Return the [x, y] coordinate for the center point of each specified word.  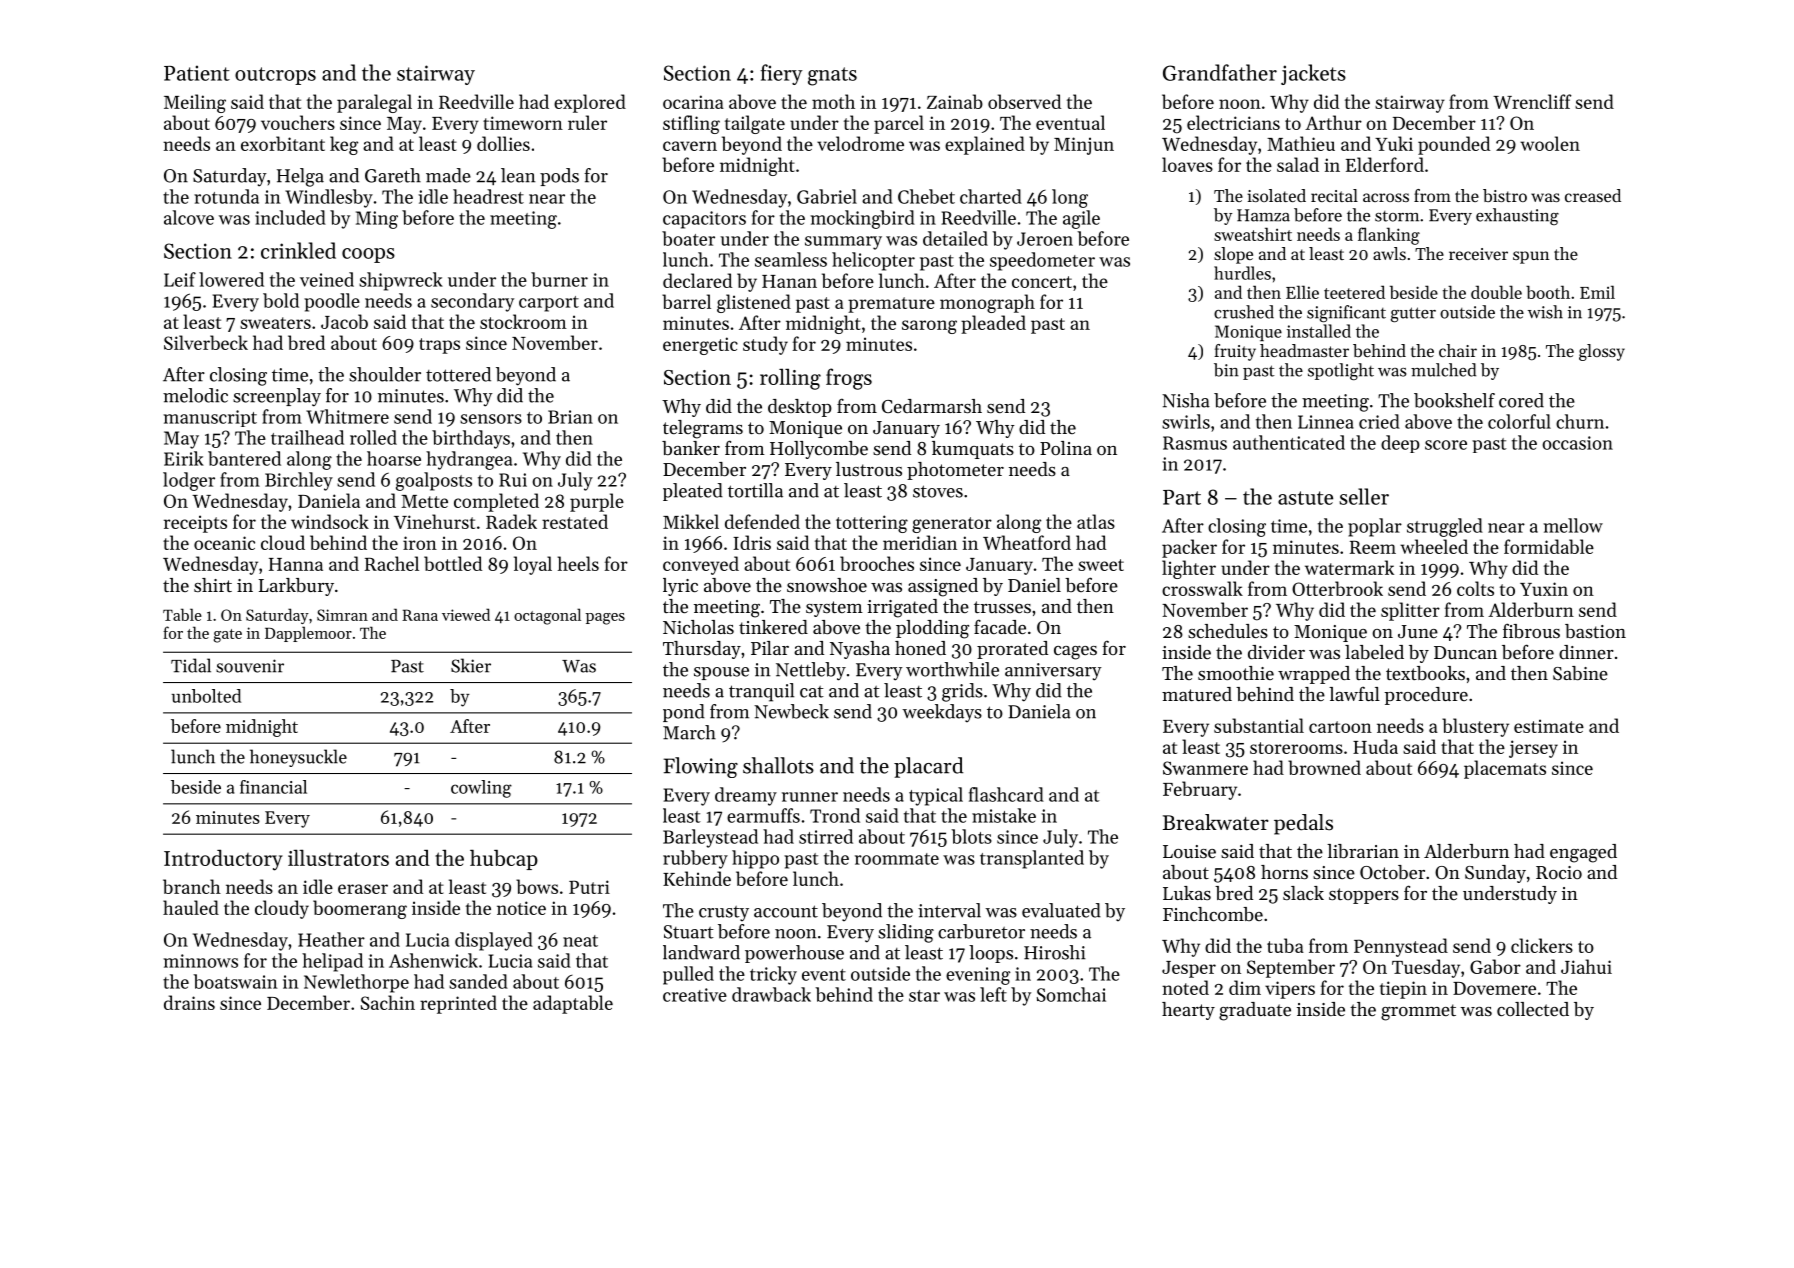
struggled [1445, 527]
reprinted [458, 1004]
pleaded [993, 324]
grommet [1418, 1012]
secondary [472, 302]
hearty [1188, 1011]
